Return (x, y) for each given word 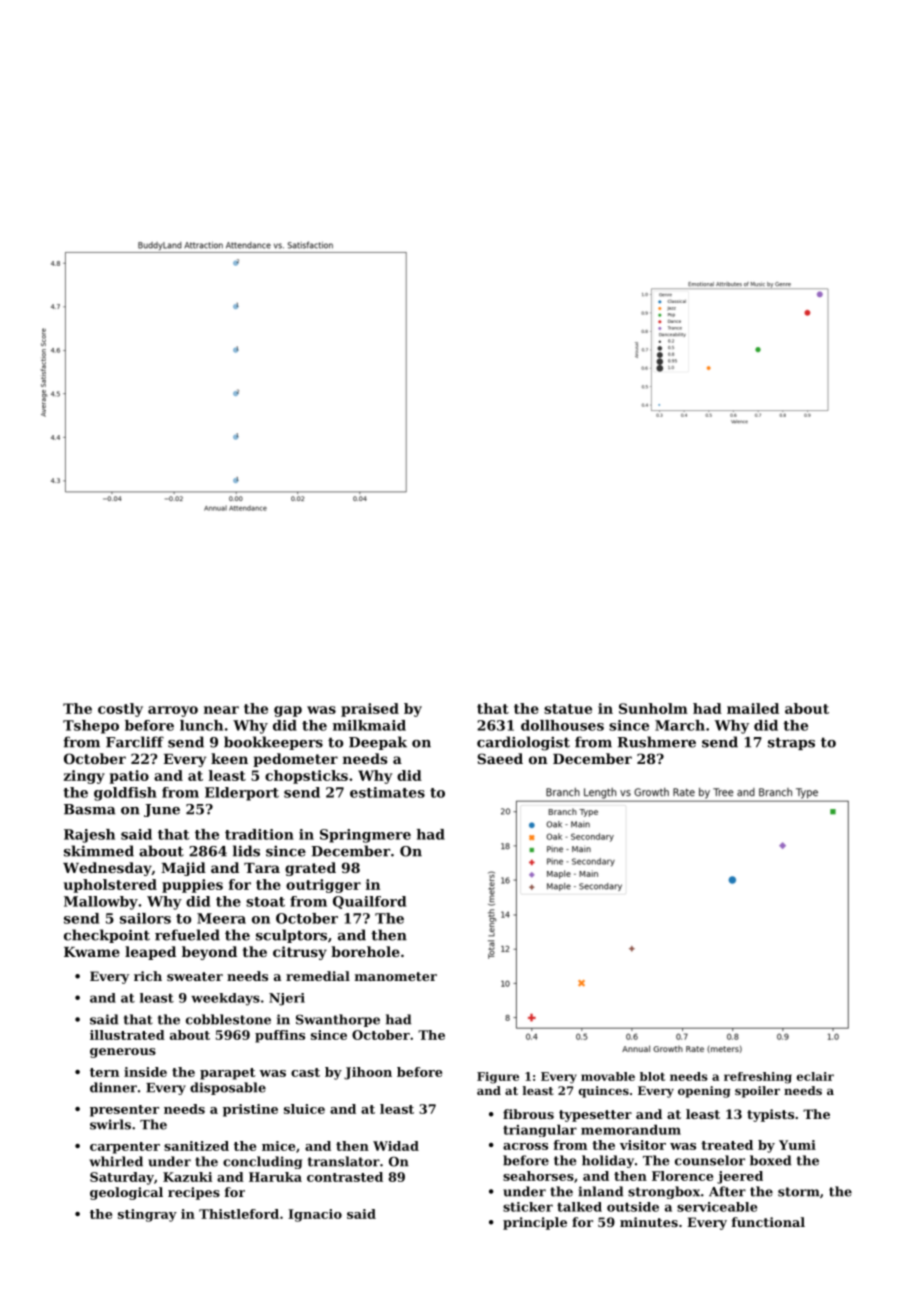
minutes (649, 1222)
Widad (396, 1146)
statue (568, 709)
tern (104, 1072)
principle (535, 1223)
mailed (753, 708)
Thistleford (239, 1214)
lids (246, 851)
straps (791, 743)
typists (770, 1115)
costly (120, 710)
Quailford (369, 902)
